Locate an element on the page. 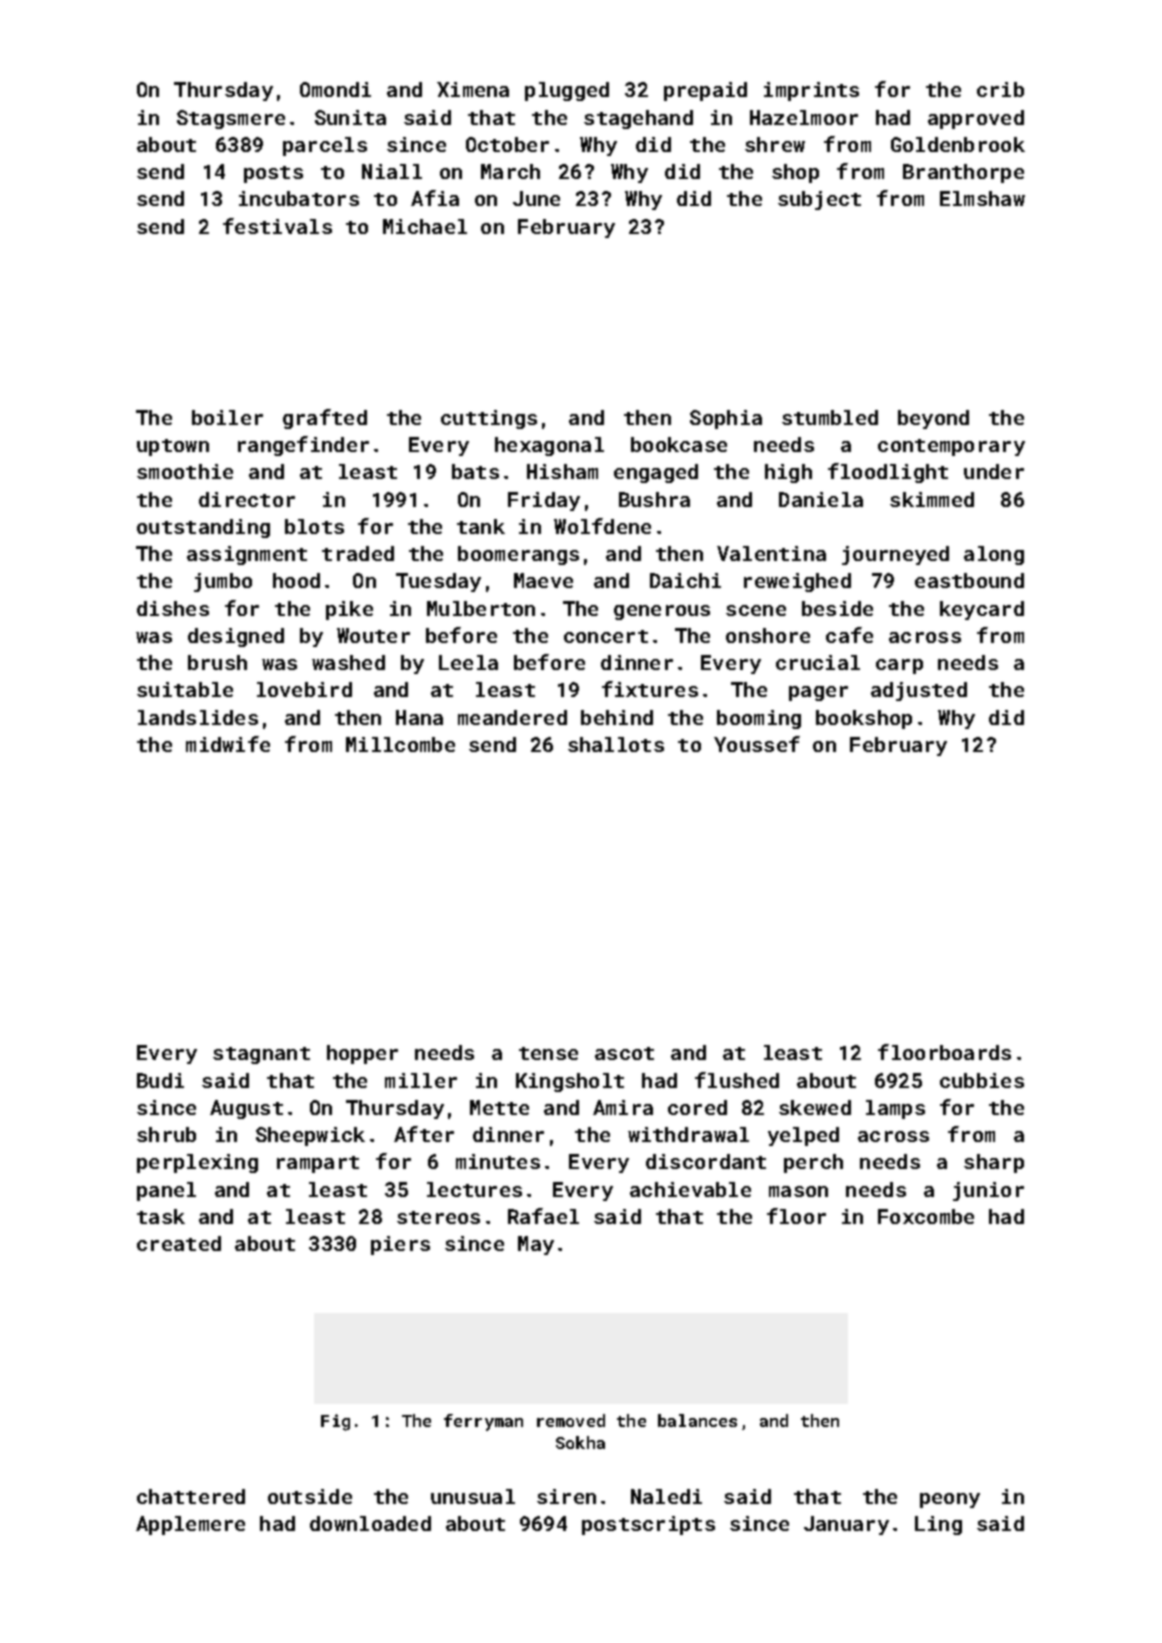 This document has width=1162, height=1643. rangefinder is located at coordinates (303, 446).
